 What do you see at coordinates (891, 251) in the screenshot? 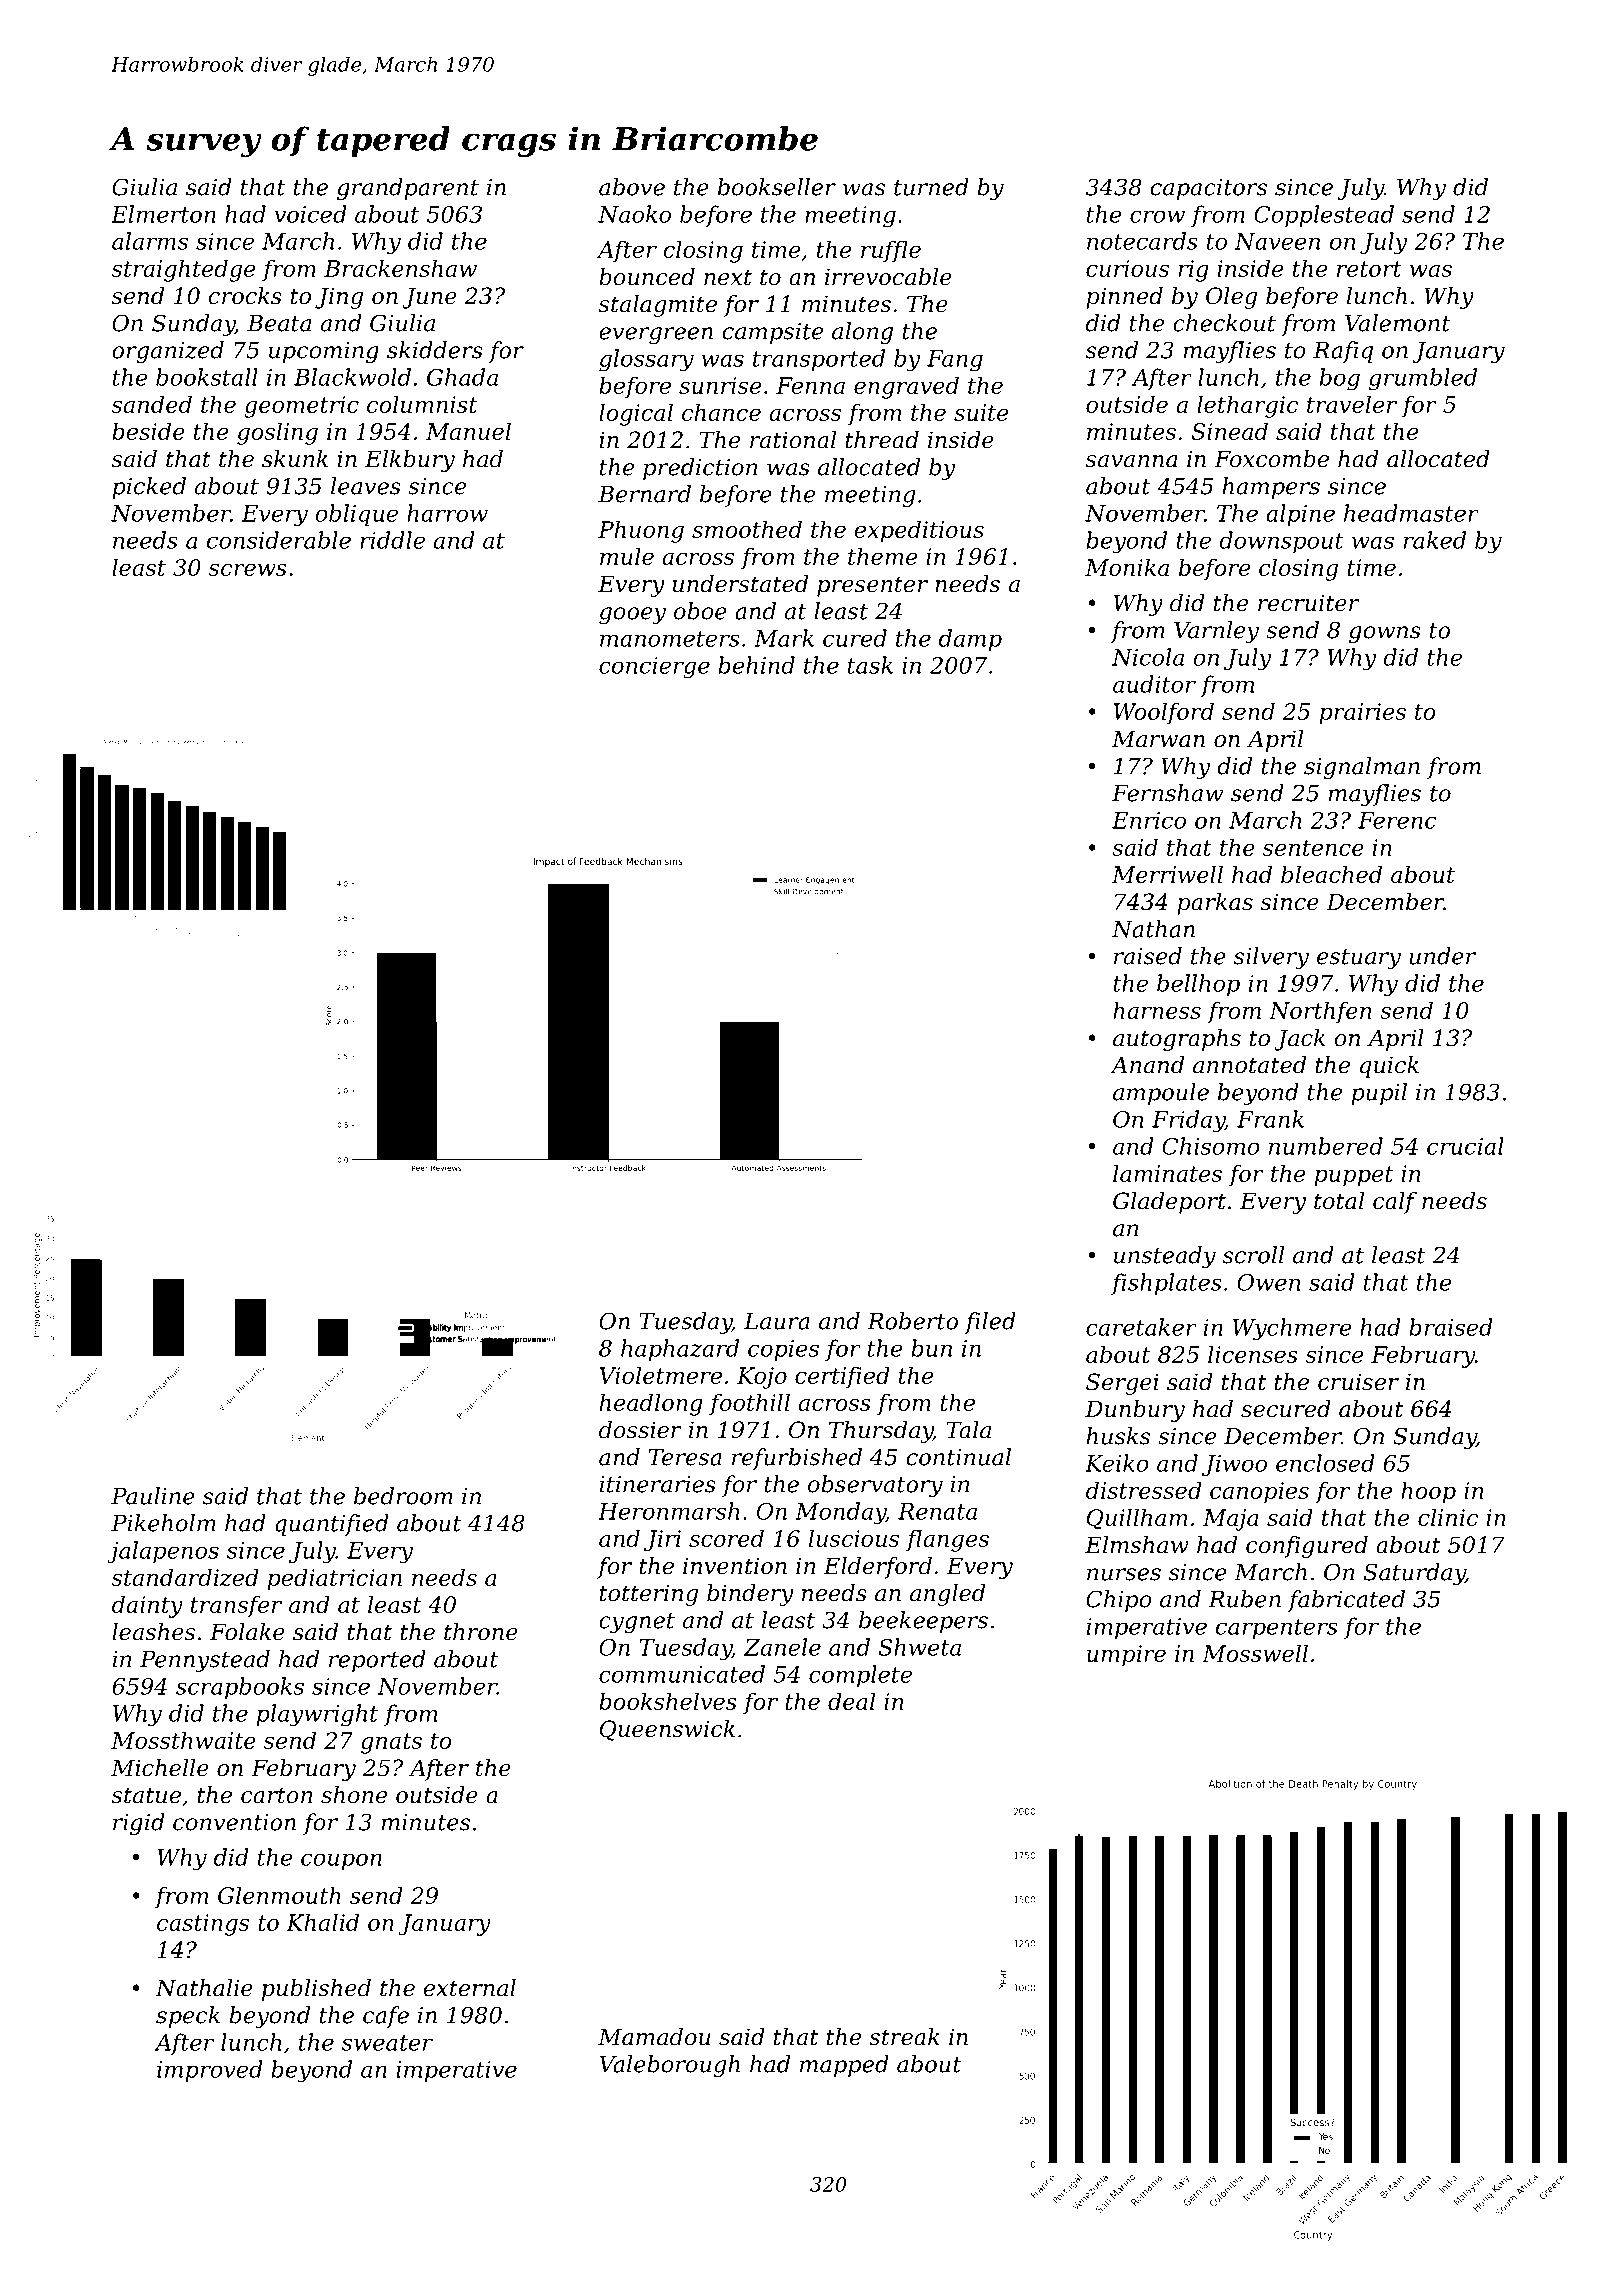
I see `ruffle` at bounding box center [891, 251].
